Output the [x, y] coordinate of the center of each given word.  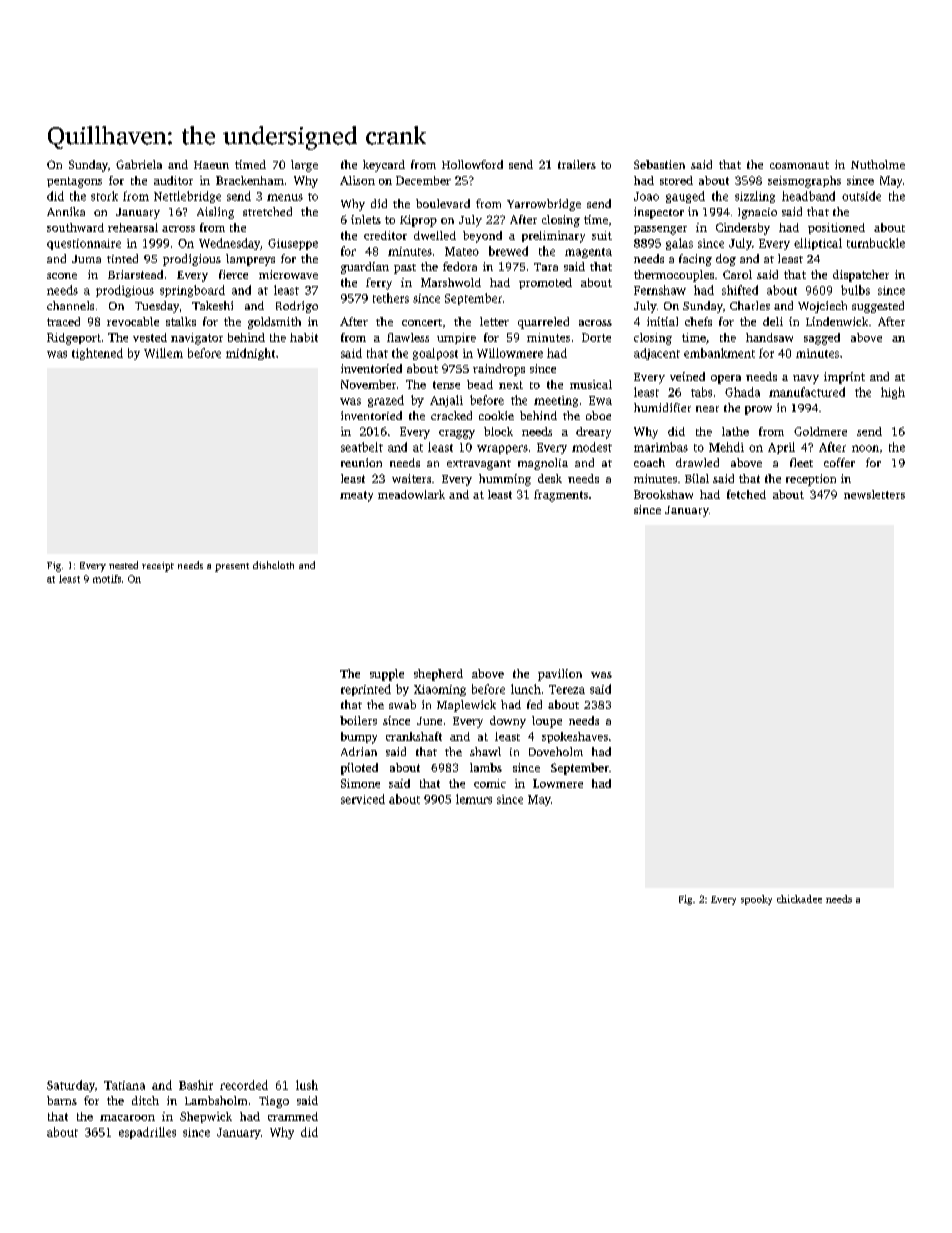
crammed [293, 1116]
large [304, 166]
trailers [577, 164]
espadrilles [147, 1133]
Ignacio [757, 213]
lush [307, 1085]
